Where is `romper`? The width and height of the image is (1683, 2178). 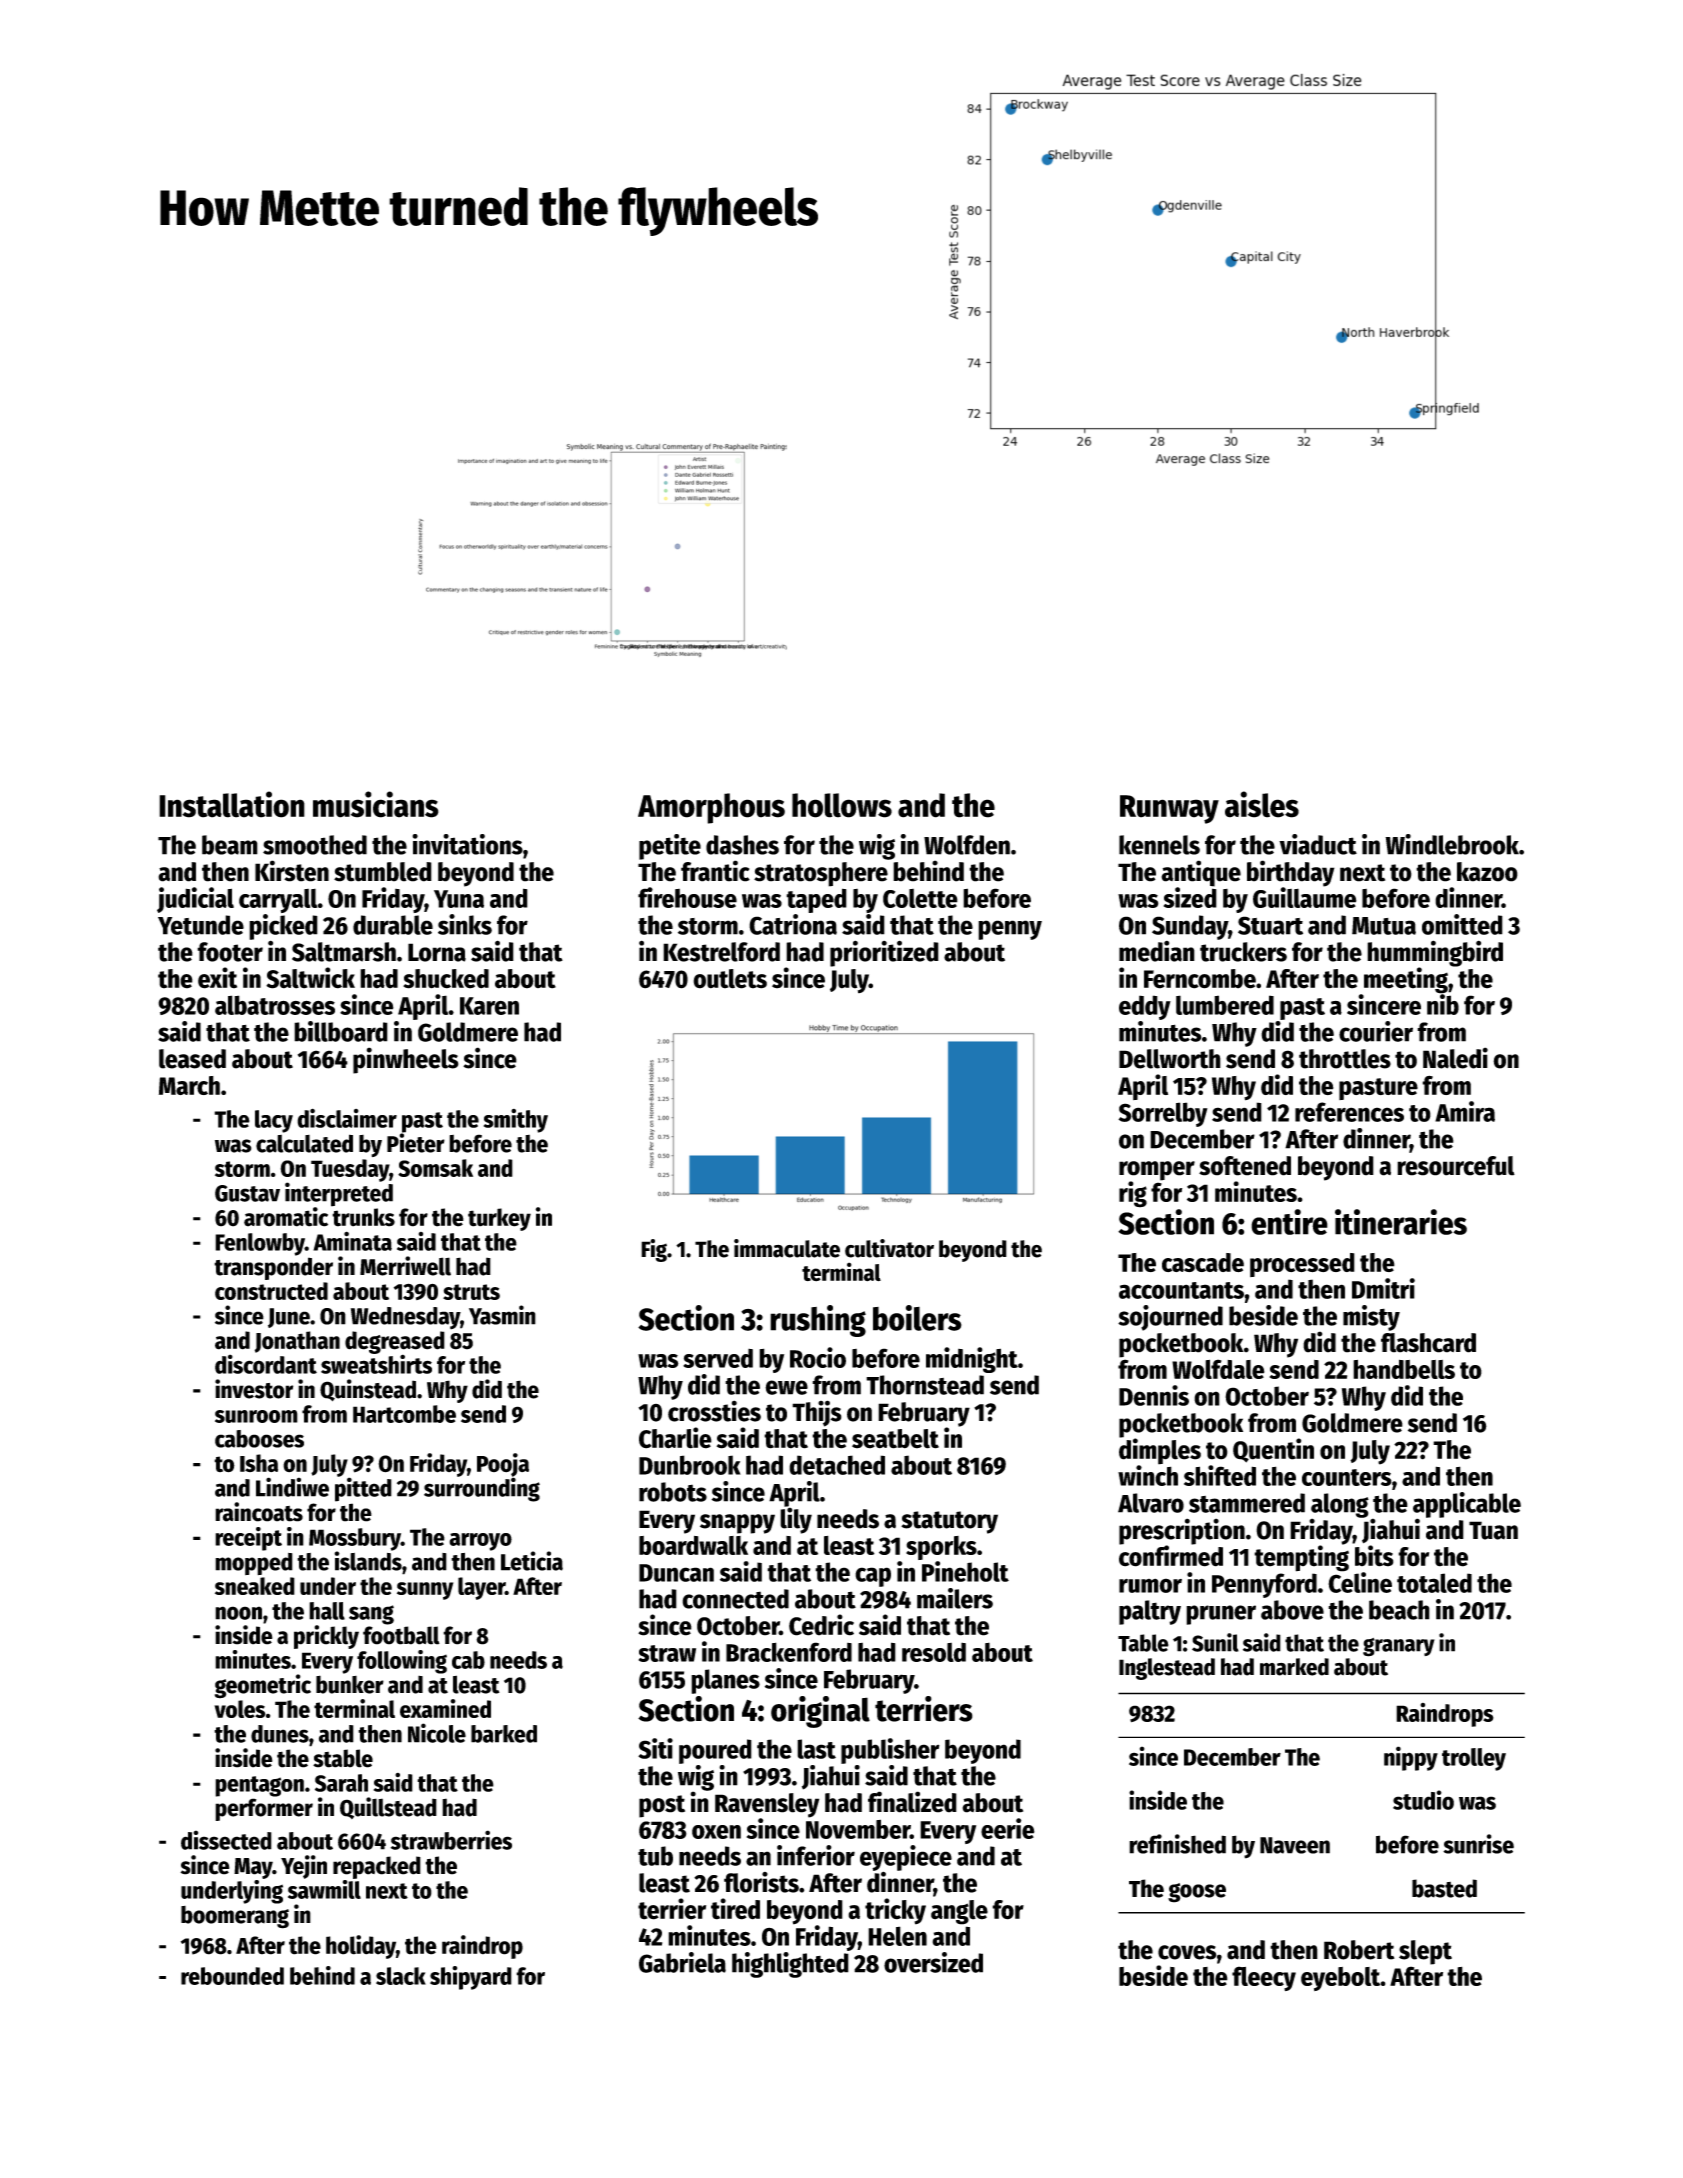
romper is located at coordinates (1157, 1171).
